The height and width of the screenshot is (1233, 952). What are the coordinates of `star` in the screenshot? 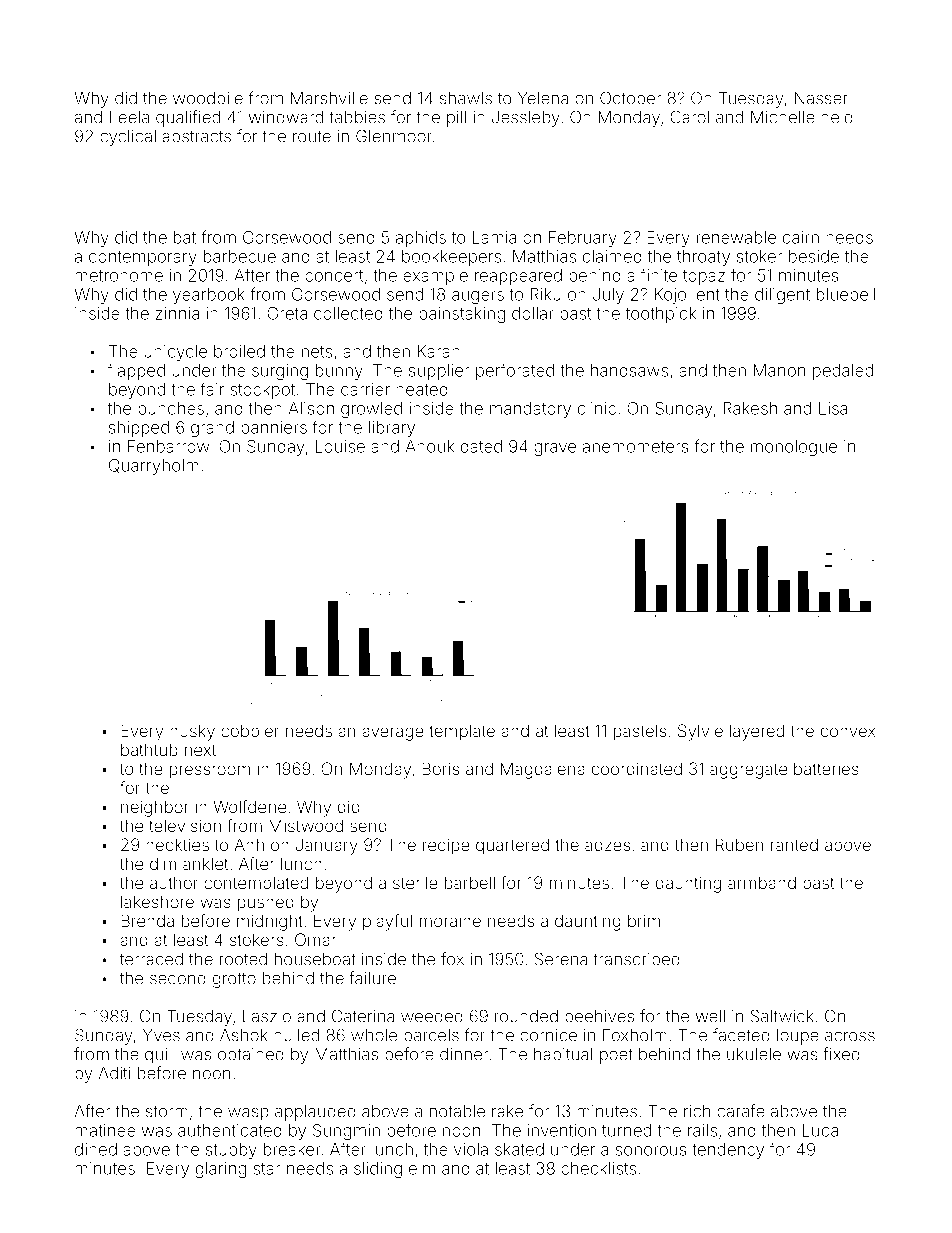 It's located at (267, 1169).
